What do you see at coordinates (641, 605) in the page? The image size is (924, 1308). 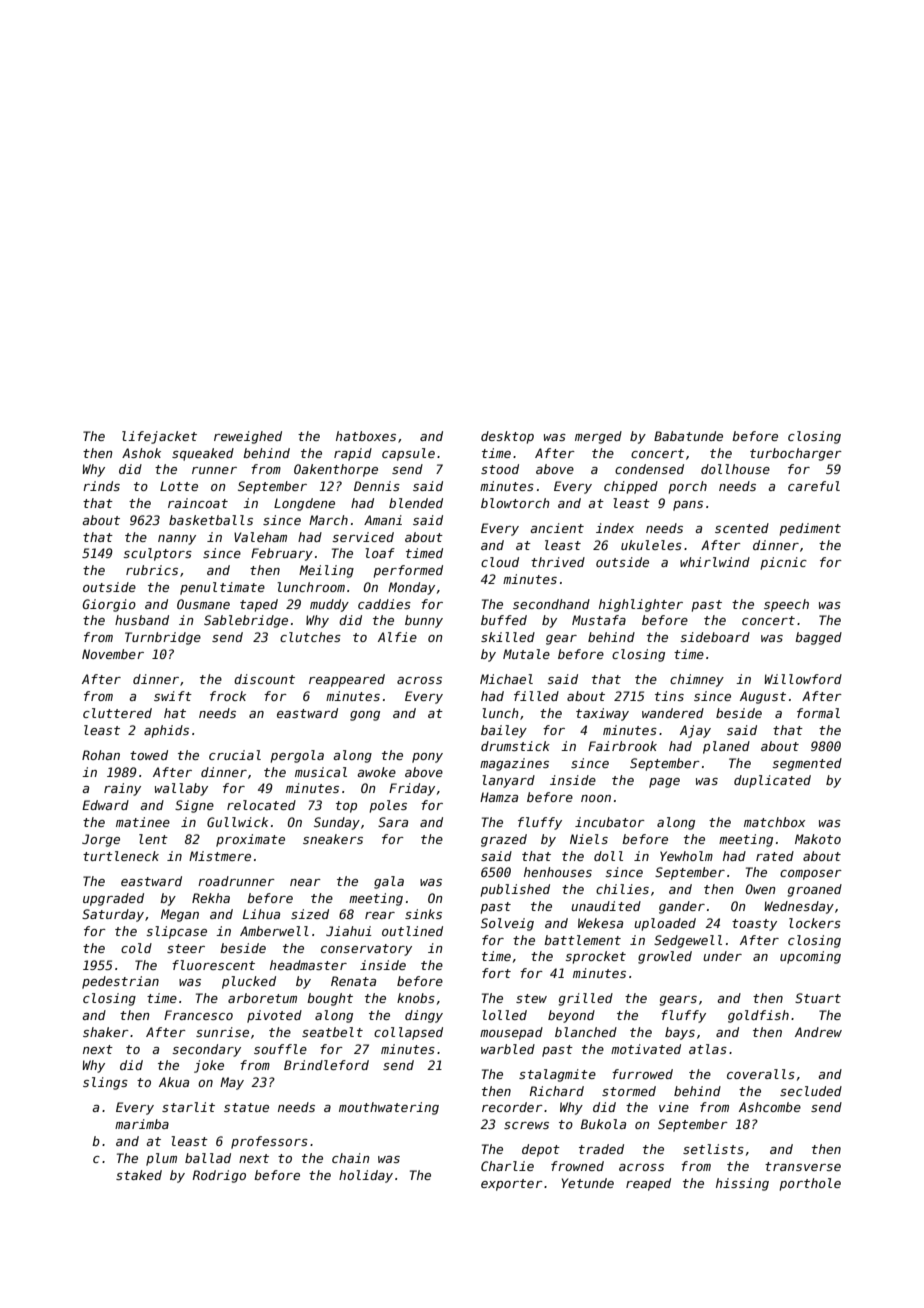 I see `highlighter` at bounding box center [641, 605].
